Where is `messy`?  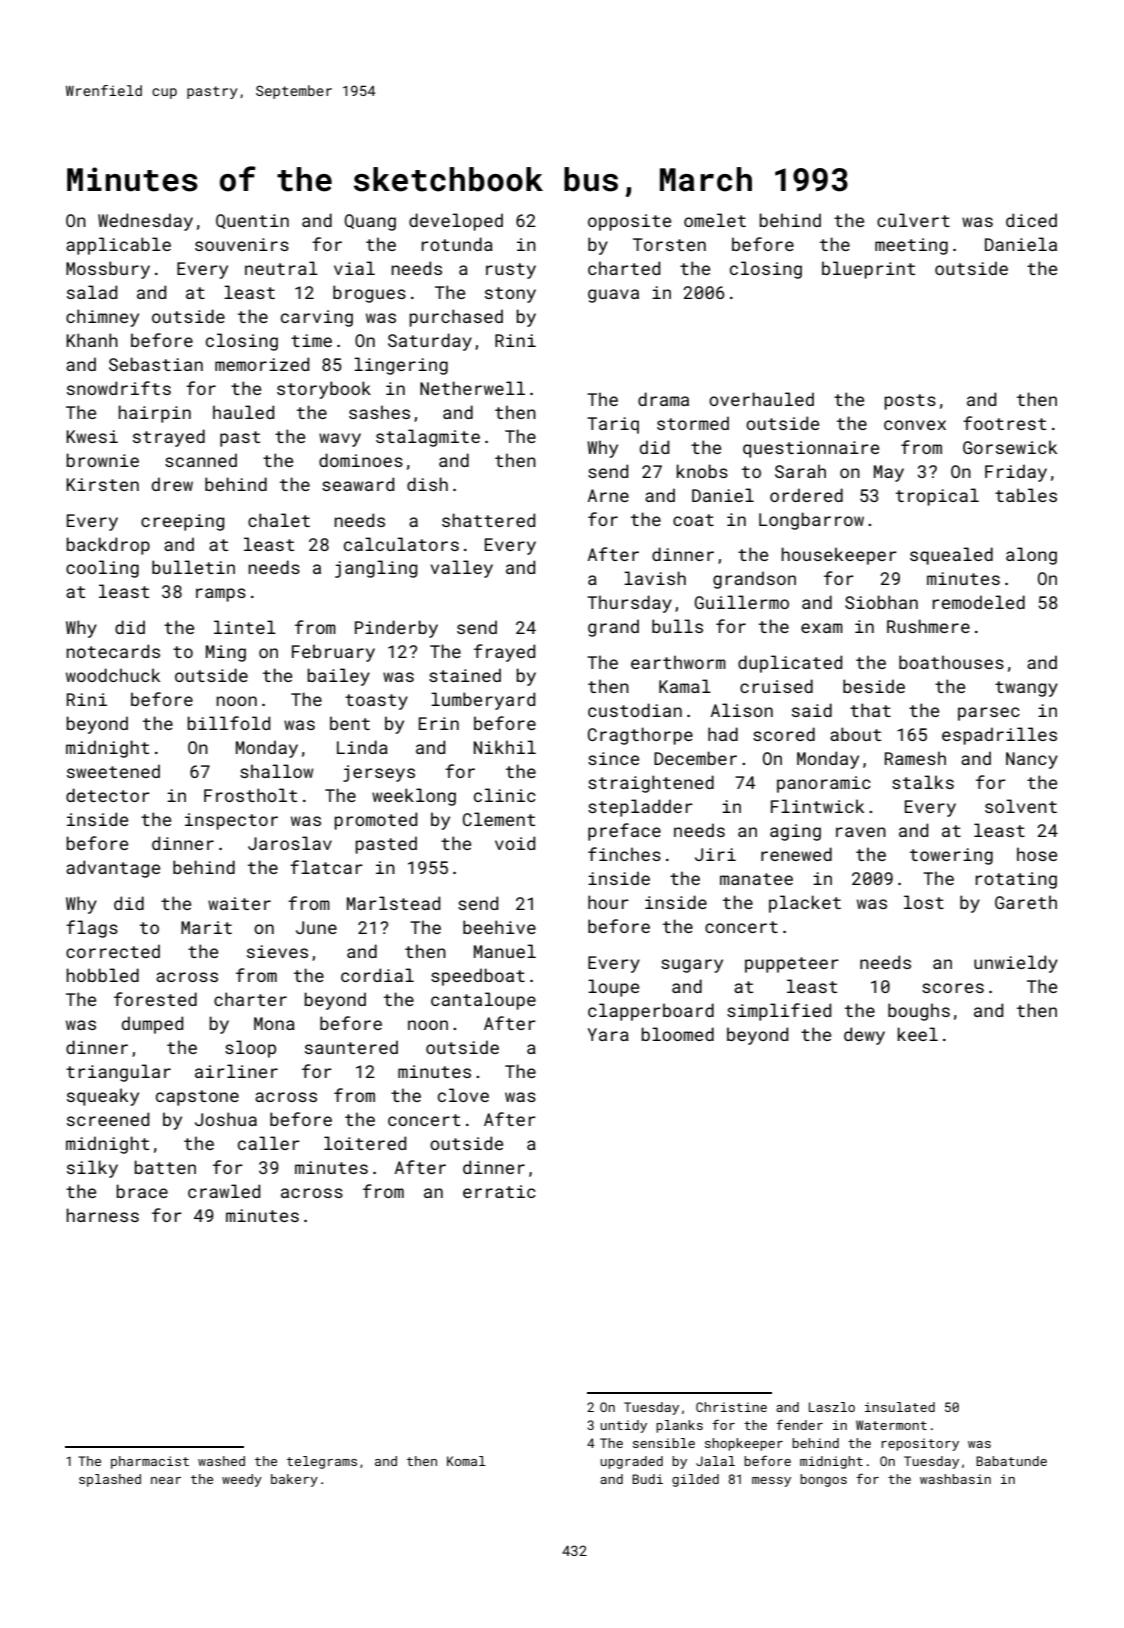
messy is located at coordinates (771, 1482).
